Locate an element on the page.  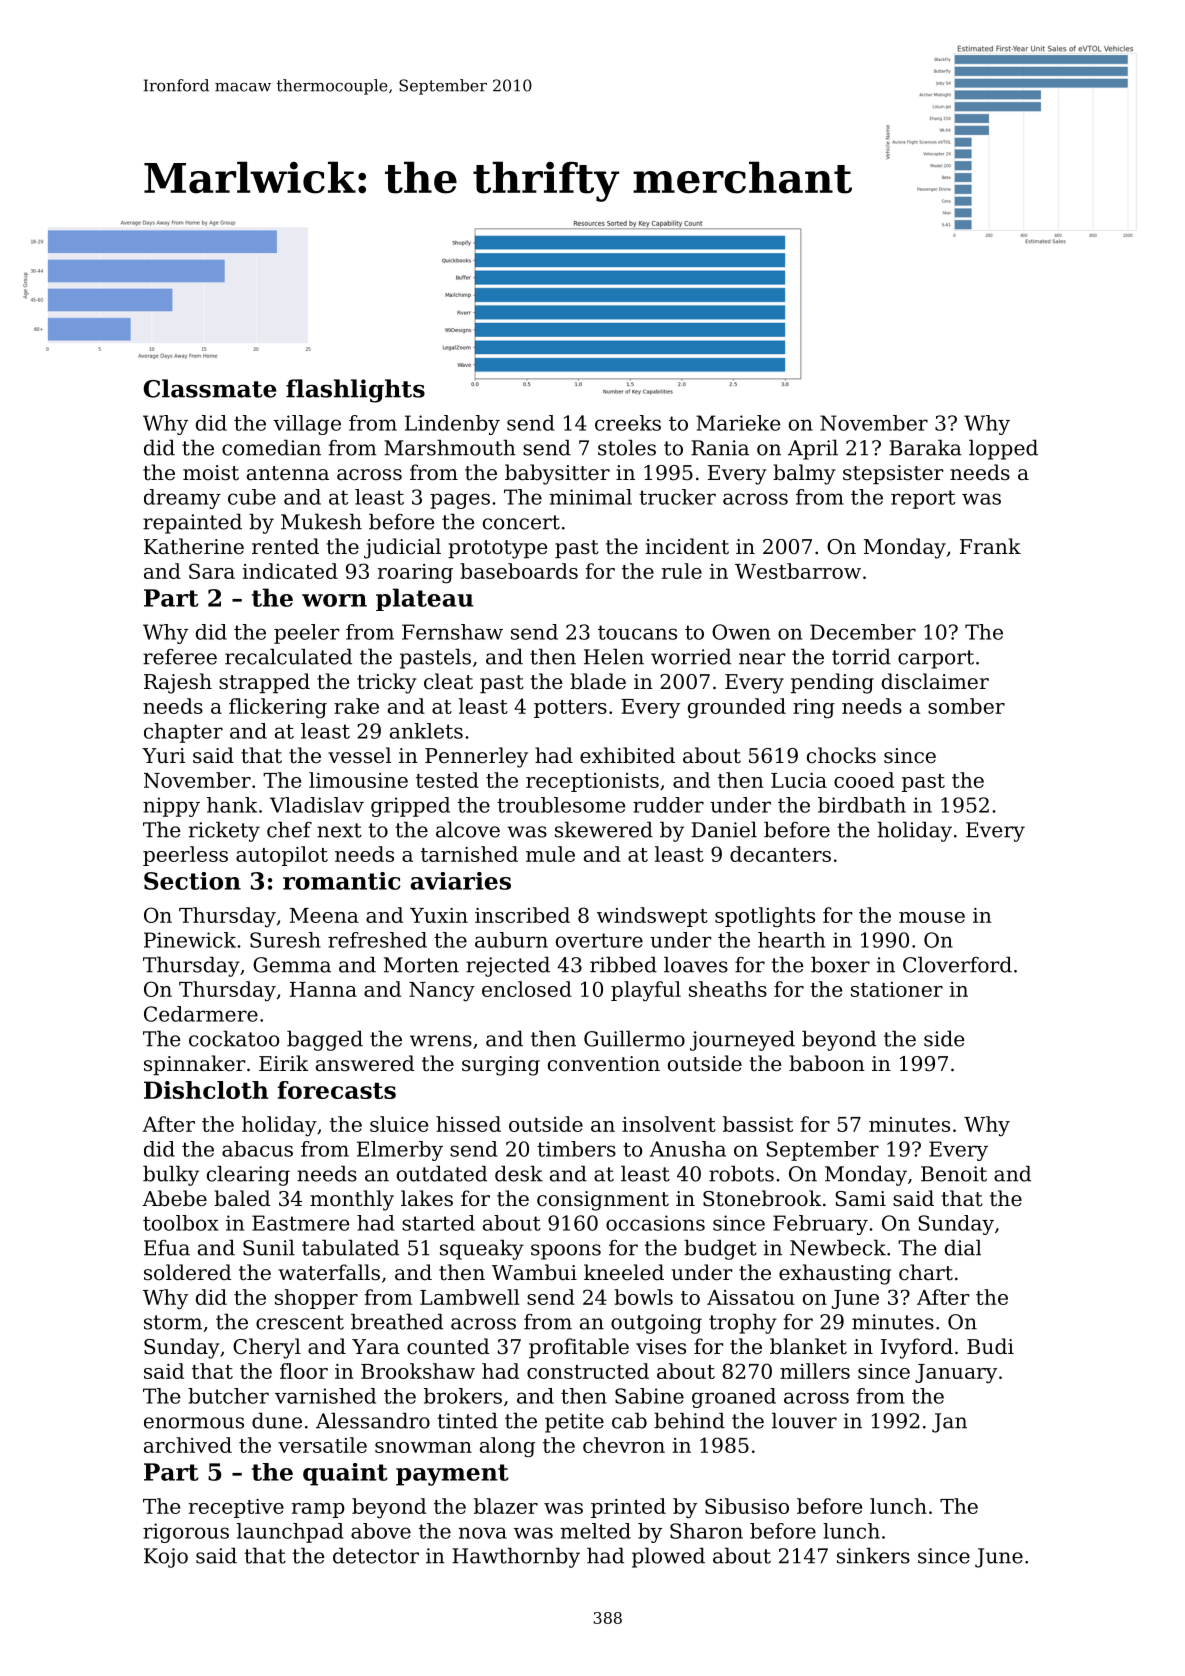
Benoit is located at coordinates (954, 1174).
